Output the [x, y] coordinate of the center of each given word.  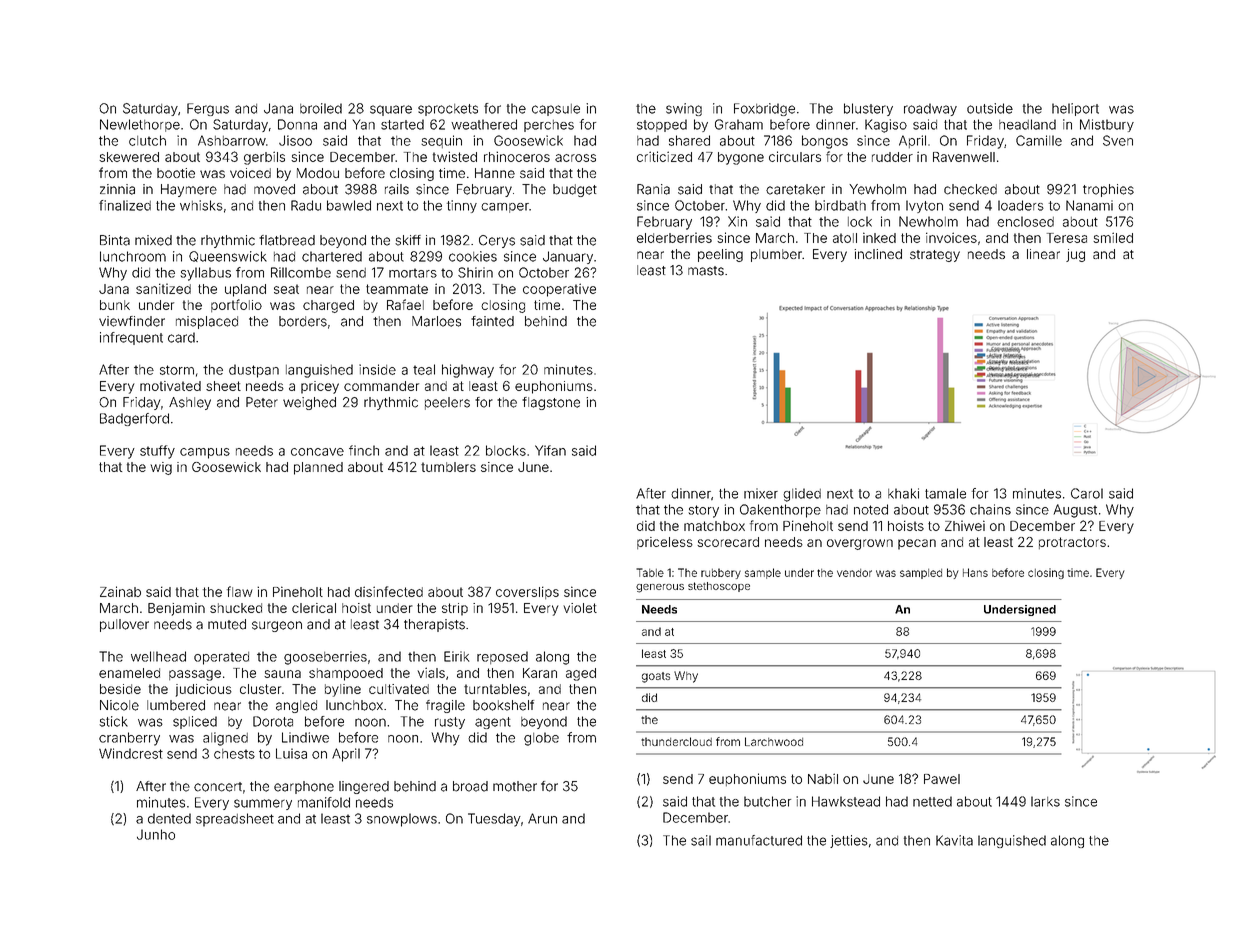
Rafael [405, 304]
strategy [935, 256]
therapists [434, 625]
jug [1075, 255]
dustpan [254, 371]
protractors [1072, 543]
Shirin [475, 272]
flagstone [551, 403]
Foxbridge [764, 109]
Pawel [942, 779]
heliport [1075, 109]
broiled [321, 108]
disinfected [389, 591]
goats [656, 677]
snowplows [402, 820]
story [703, 511]
